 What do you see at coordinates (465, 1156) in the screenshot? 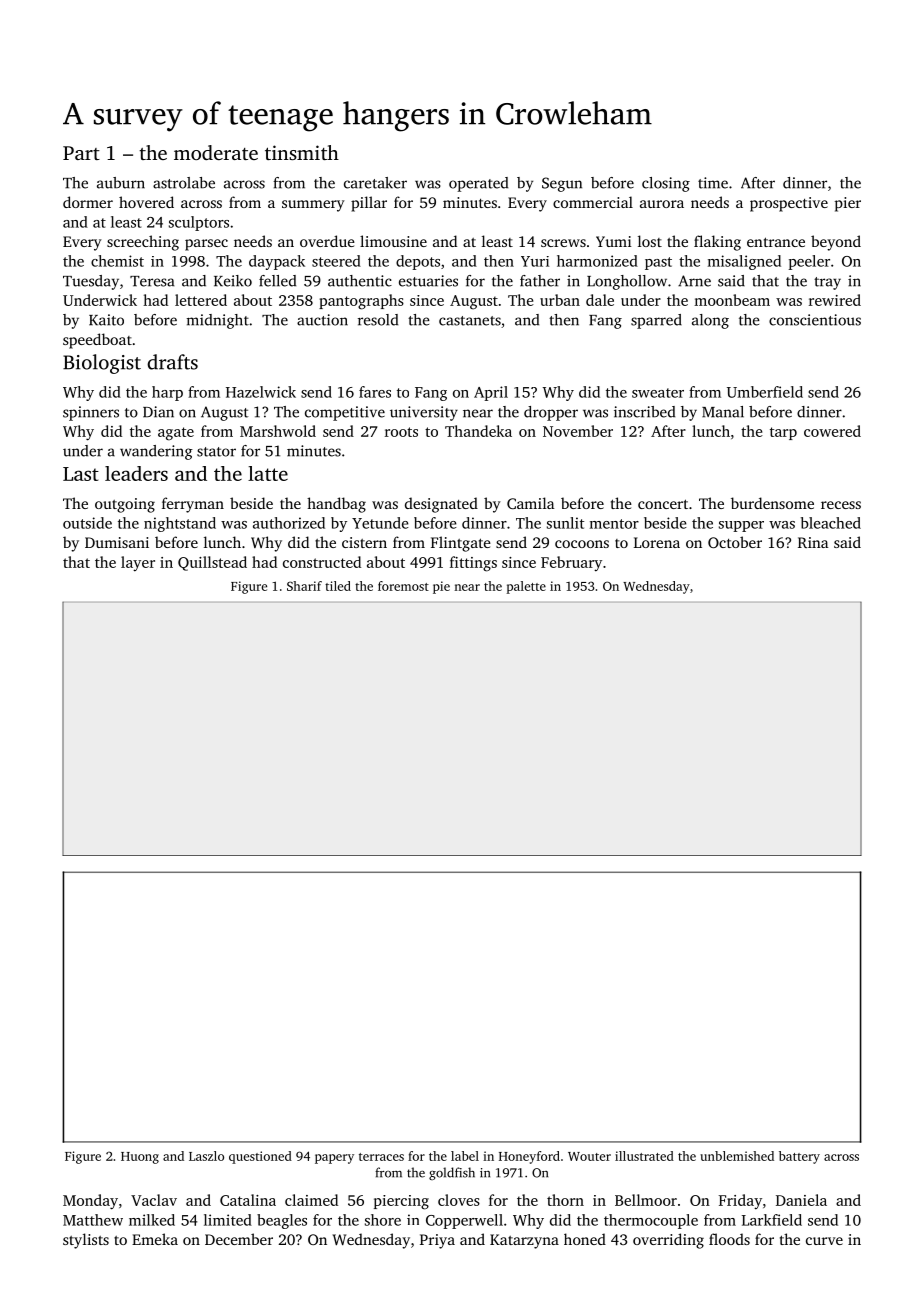
I see `label` at bounding box center [465, 1156].
